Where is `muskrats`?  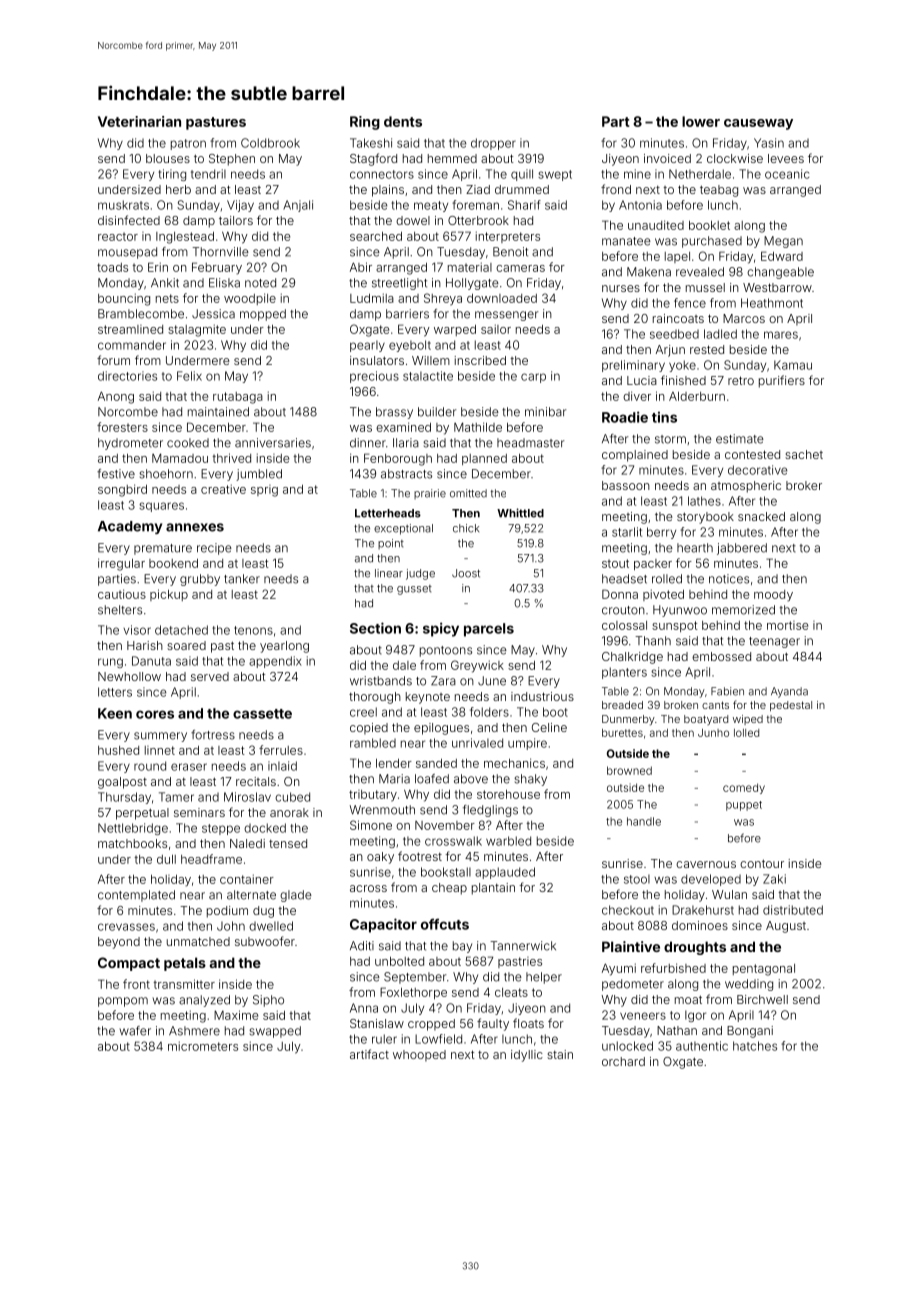
muskrats is located at coordinates (123, 205).
